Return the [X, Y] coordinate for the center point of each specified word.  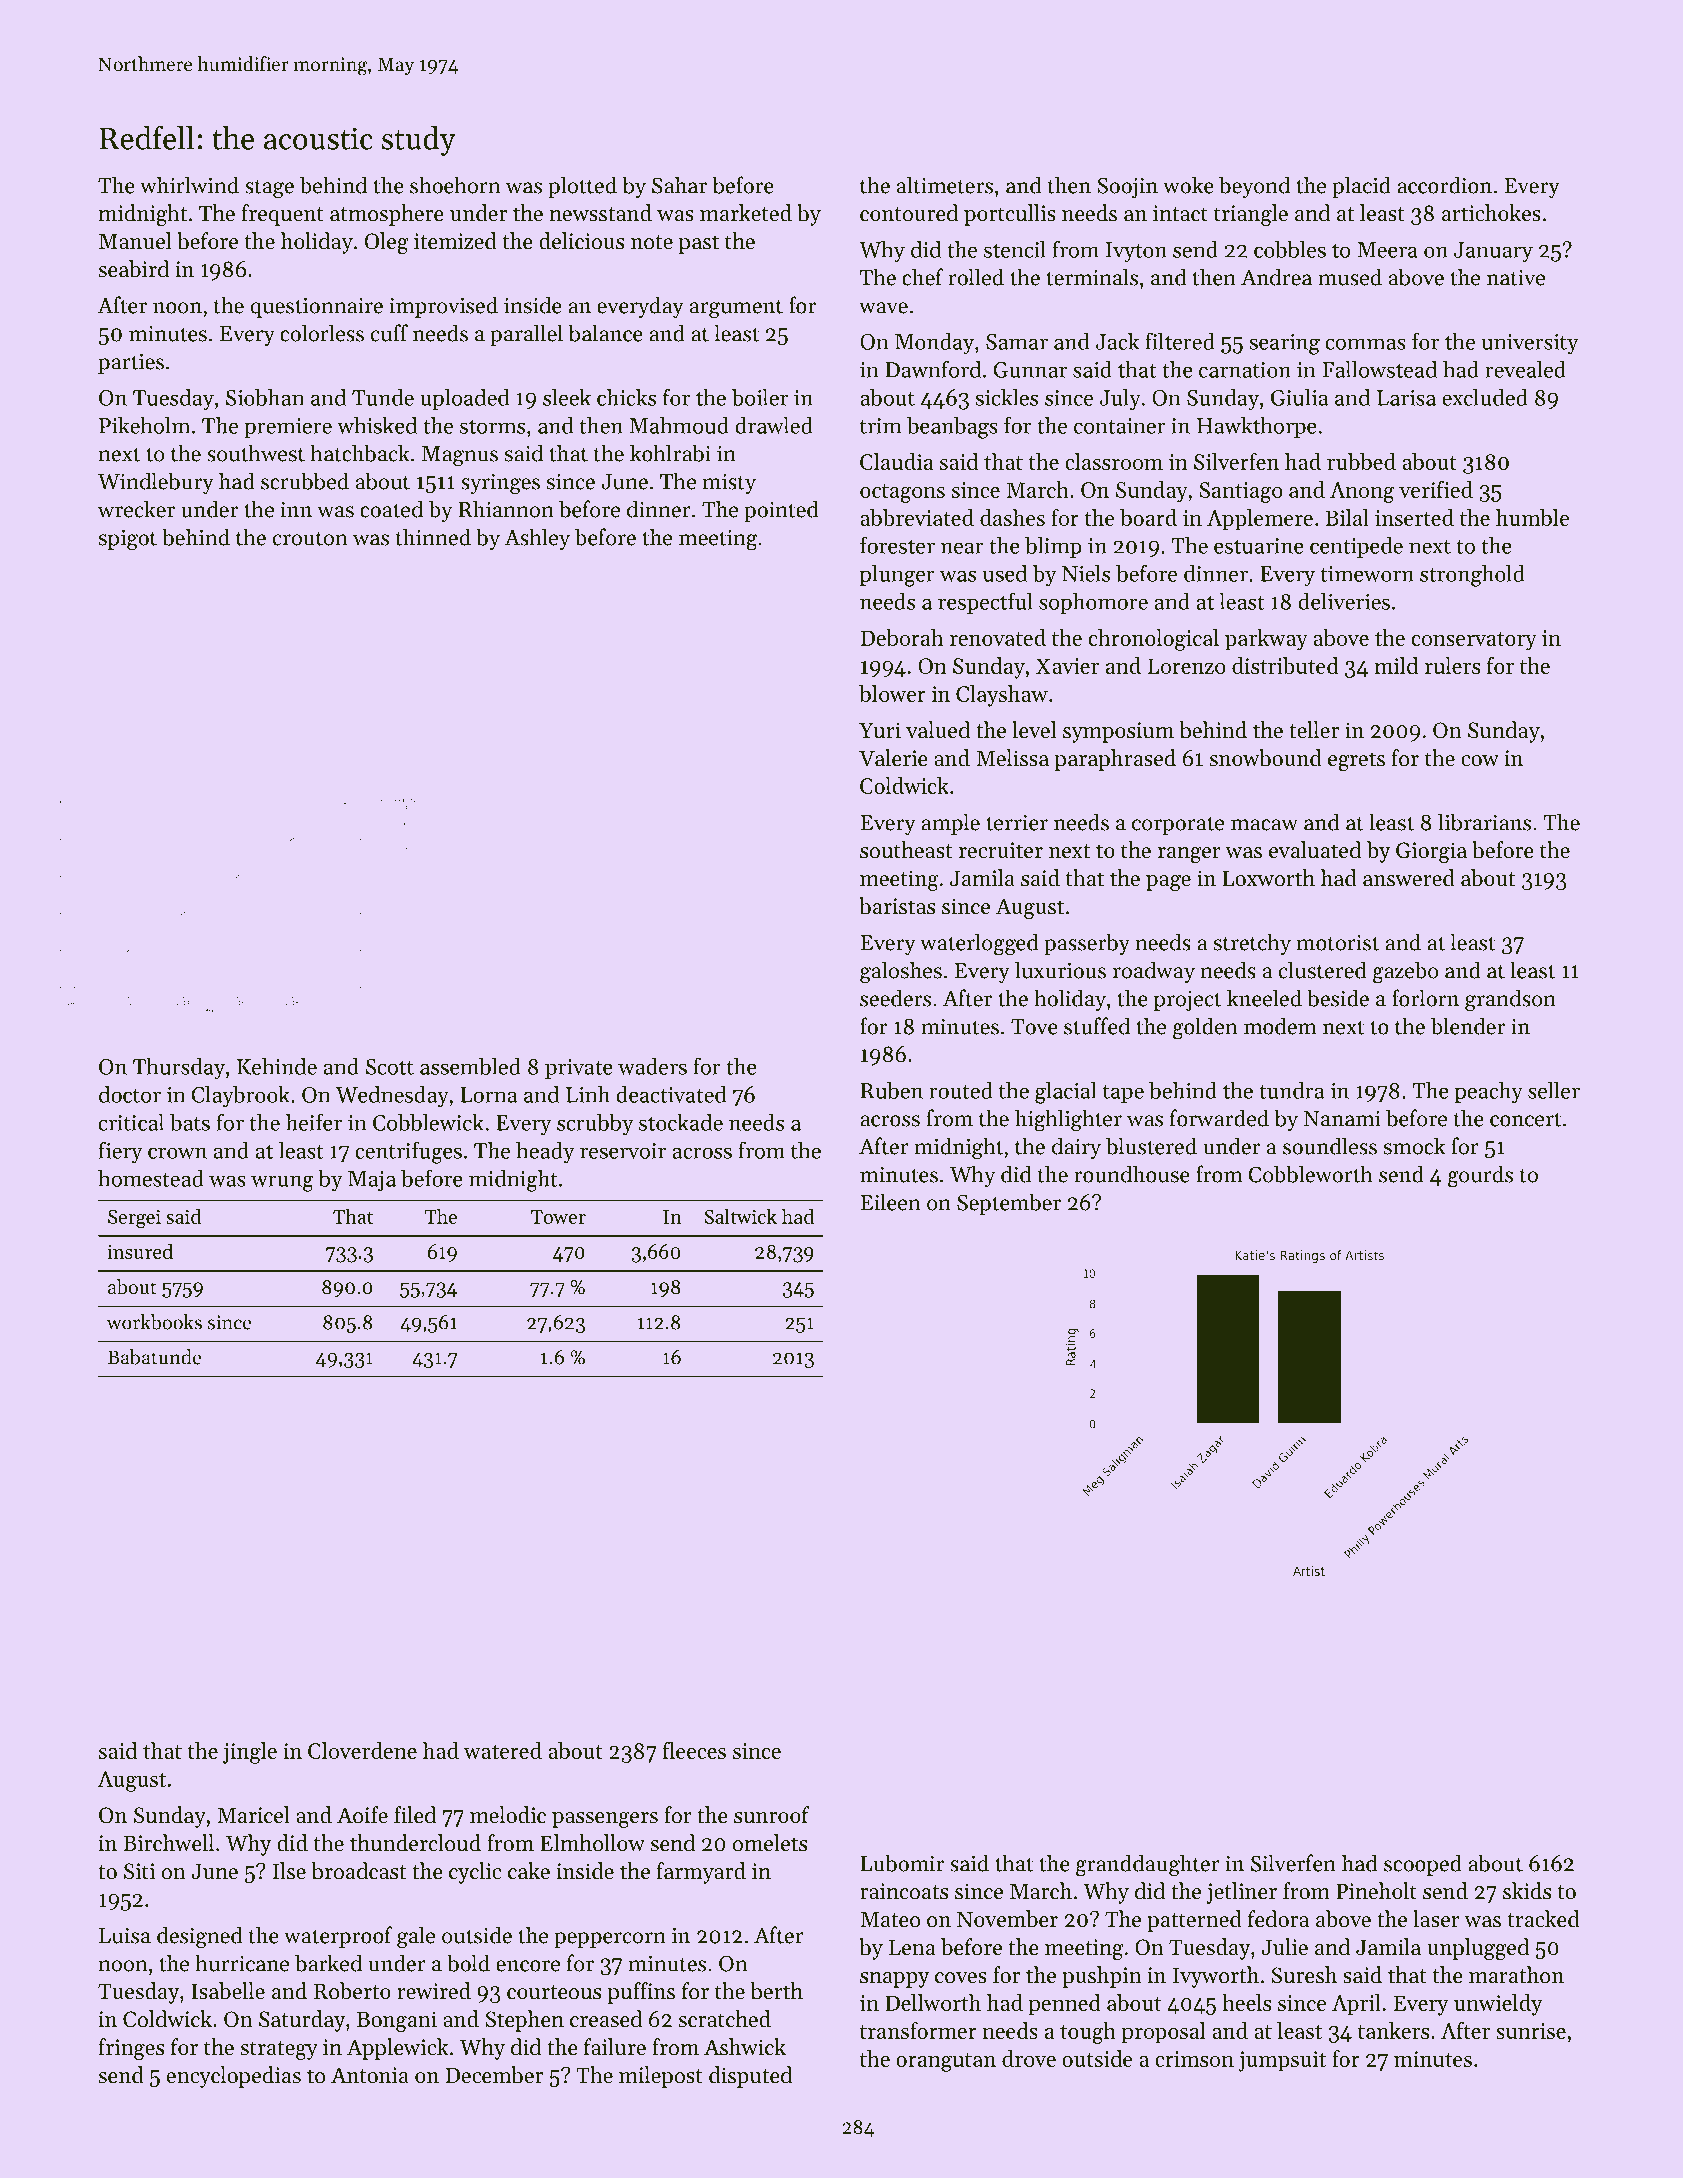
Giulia [1299, 397]
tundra [1291, 1090]
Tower [558, 1217]
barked [328, 1963]
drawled [774, 425]
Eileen [891, 1202]
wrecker [136, 509]
